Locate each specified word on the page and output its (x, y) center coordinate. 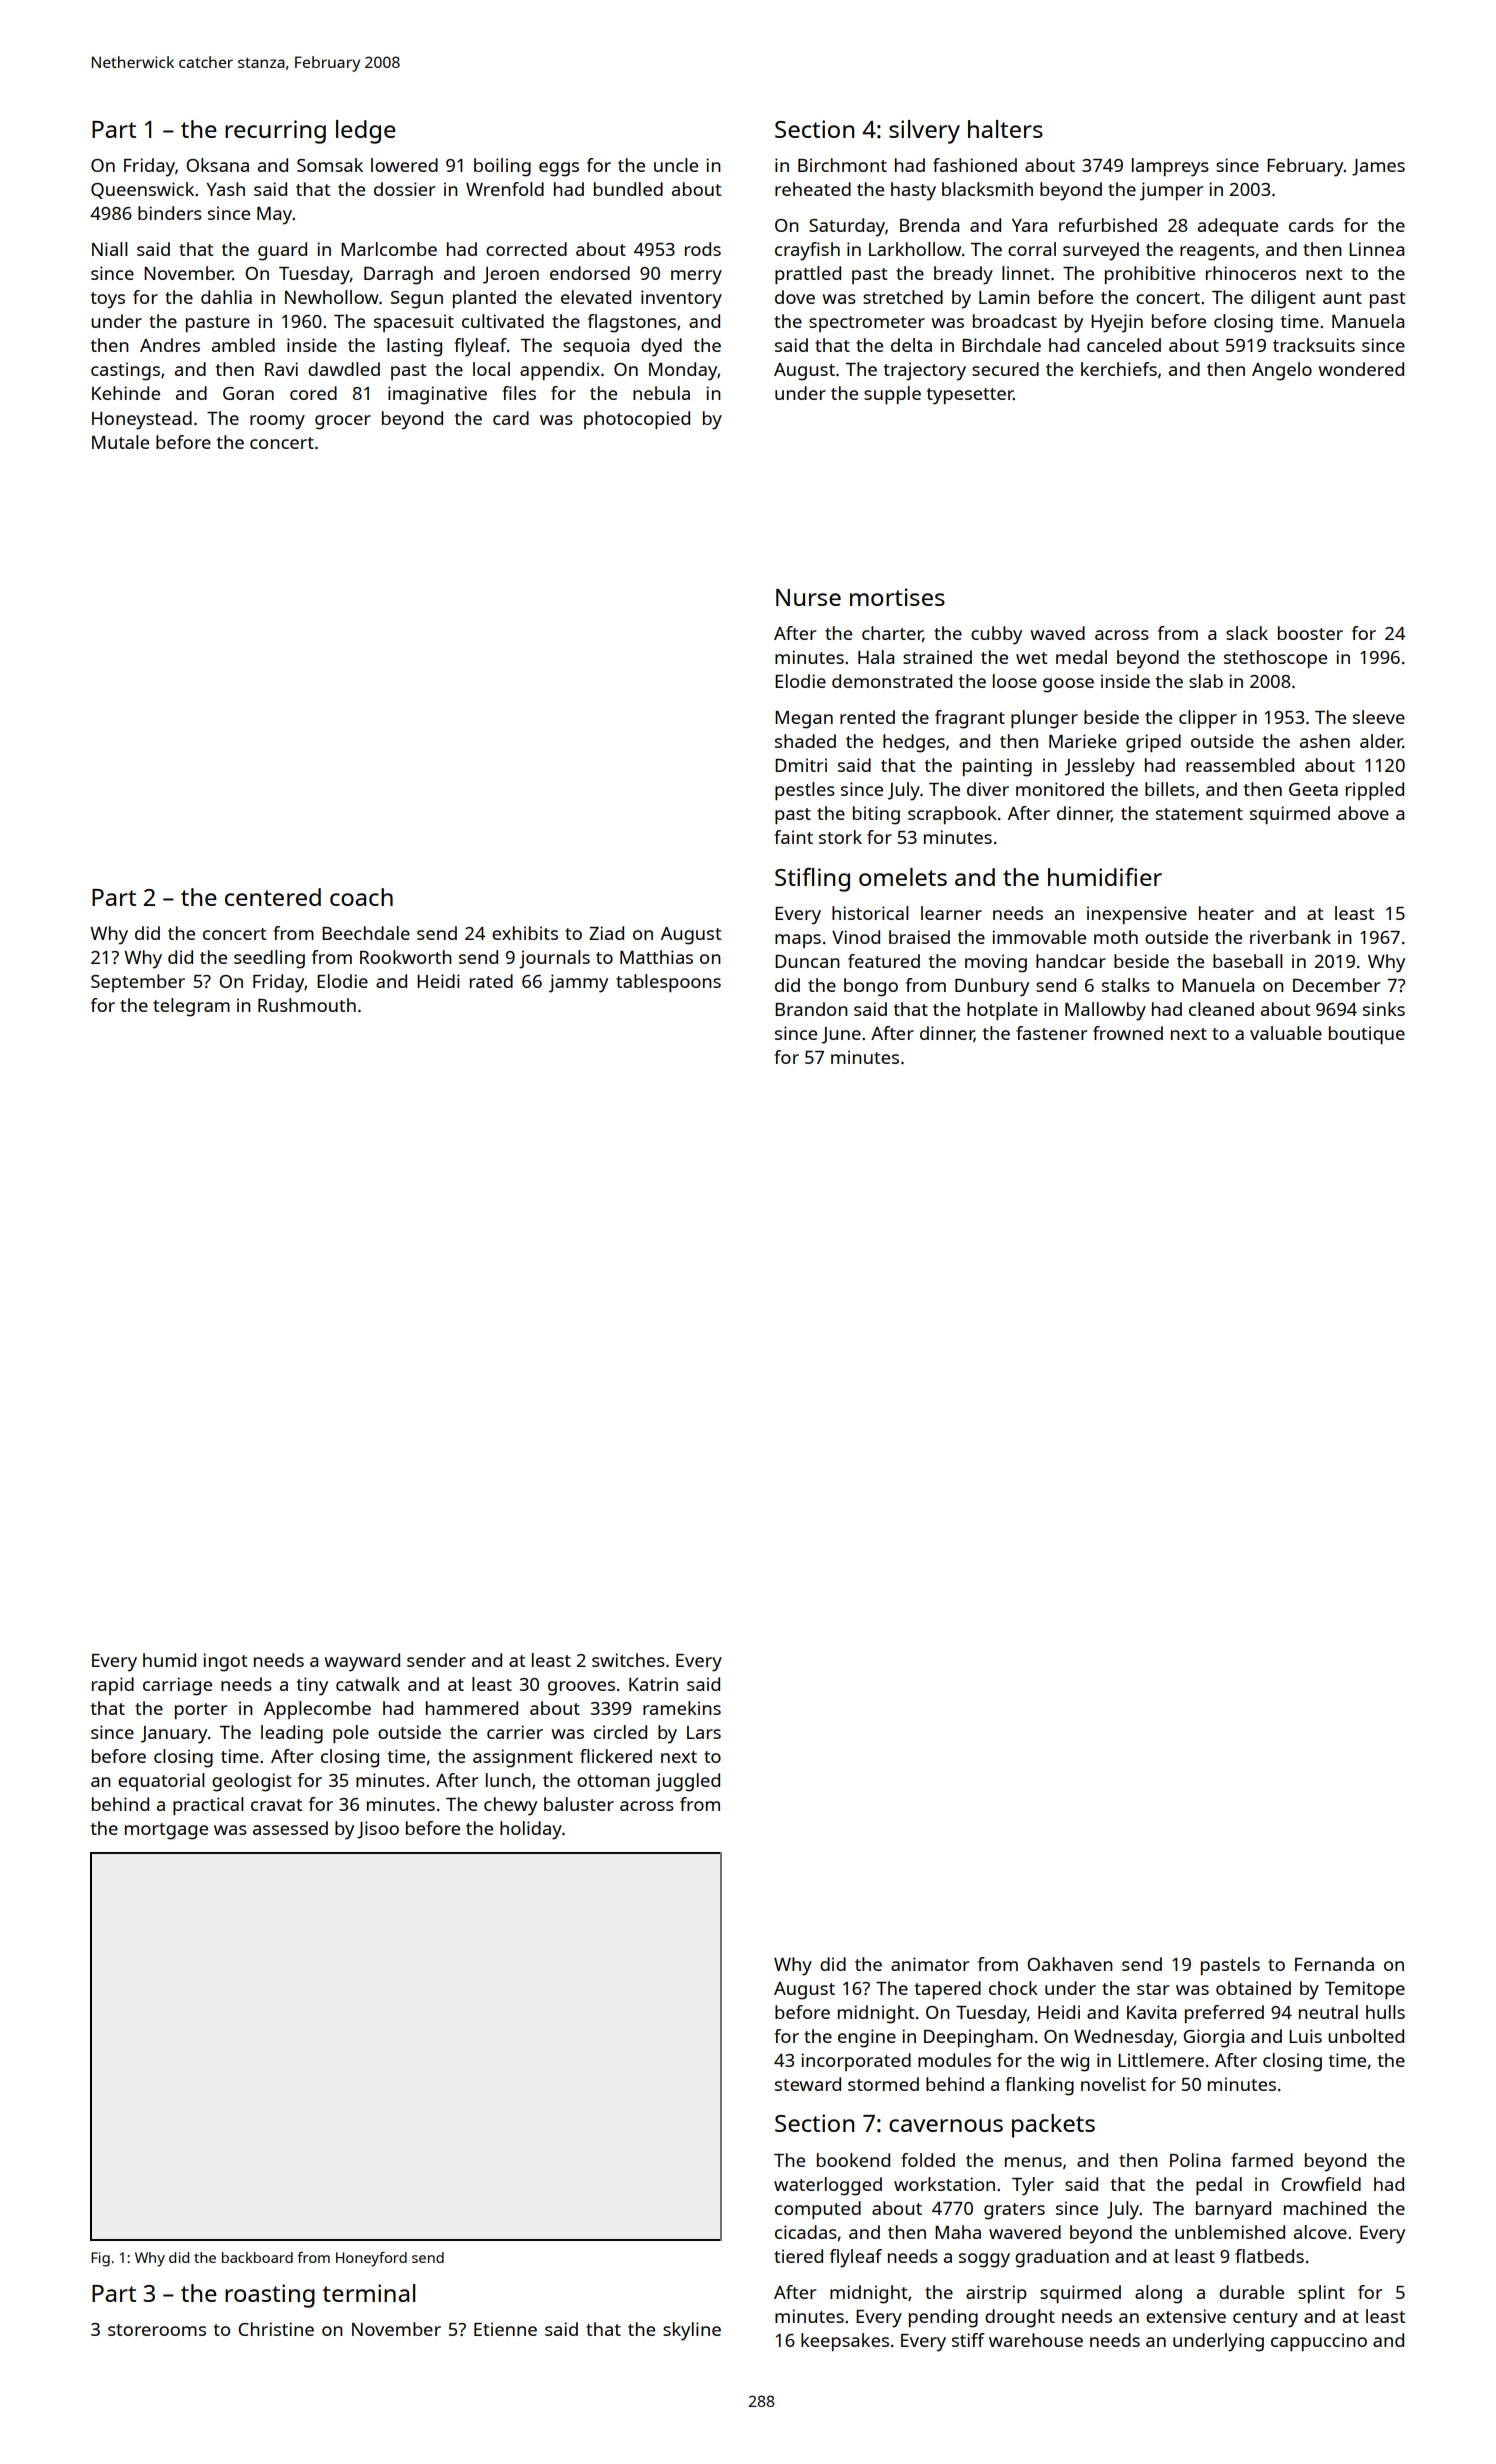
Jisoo (378, 1830)
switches (628, 1660)
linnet (1026, 273)
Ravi (281, 369)
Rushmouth (307, 1005)
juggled (687, 1782)
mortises (897, 597)
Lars (704, 1732)
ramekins (682, 1708)
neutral (1328, 2012)
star (1153, 1989)
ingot (225, 1662)
